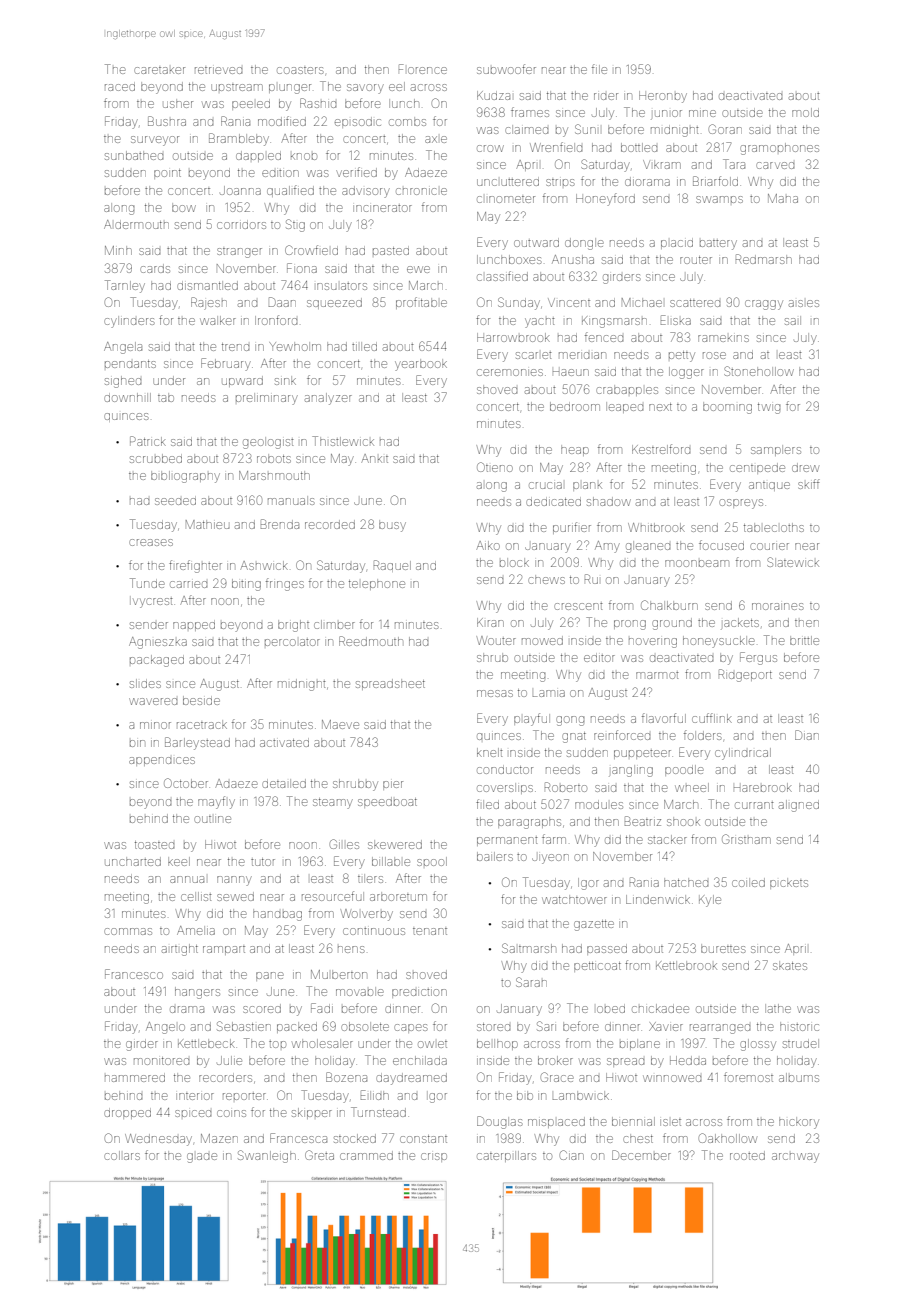 This image has height=1308, width=924. What do you see at coordinates (727, 408) in the image?
I see `booming` at bounding box center [727, 408].
